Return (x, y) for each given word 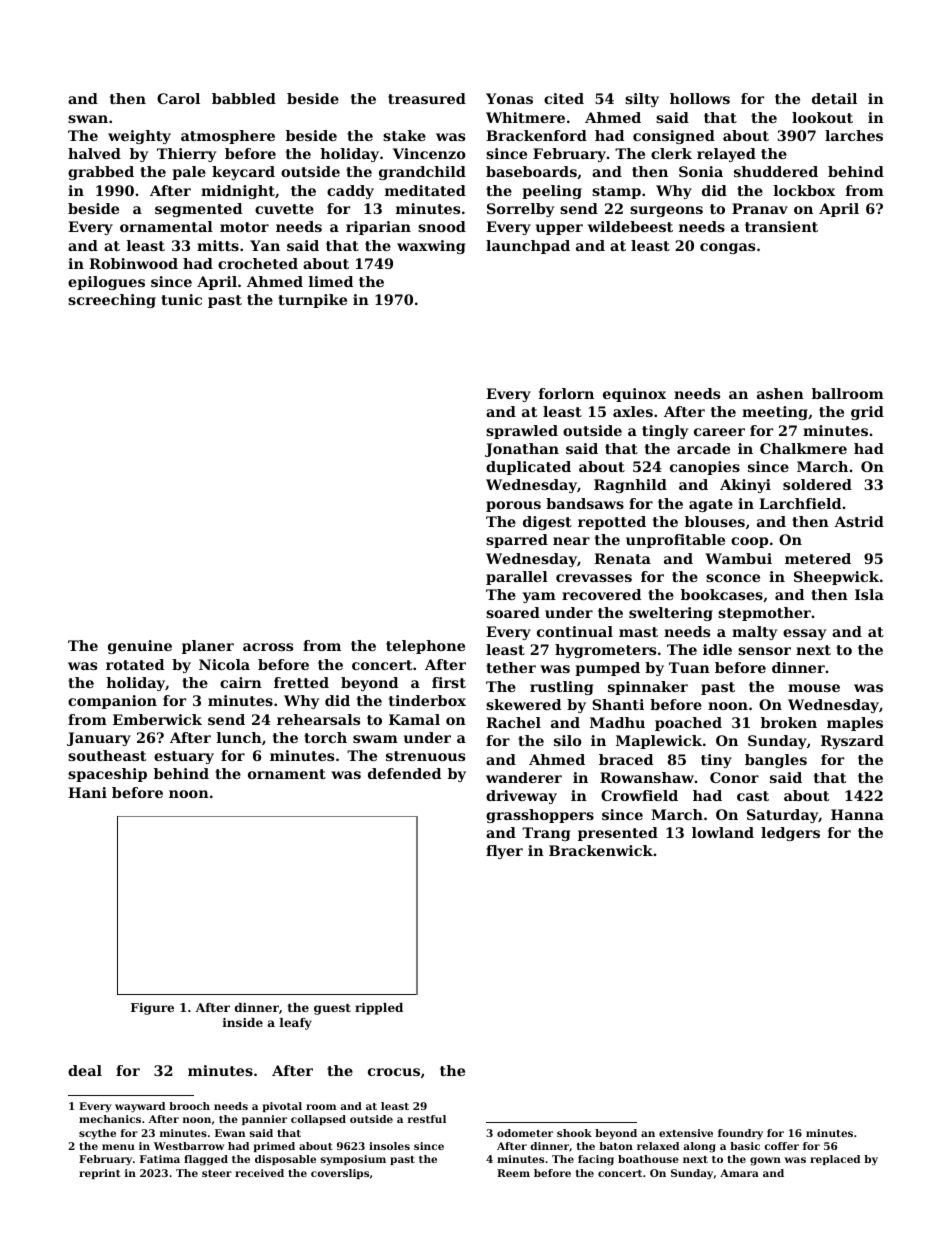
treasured (427, 98)
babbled (244, 98)
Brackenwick (601, 850)
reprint (100, 1174)
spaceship (107, 775)
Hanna (857, 814)
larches (854, 135)
